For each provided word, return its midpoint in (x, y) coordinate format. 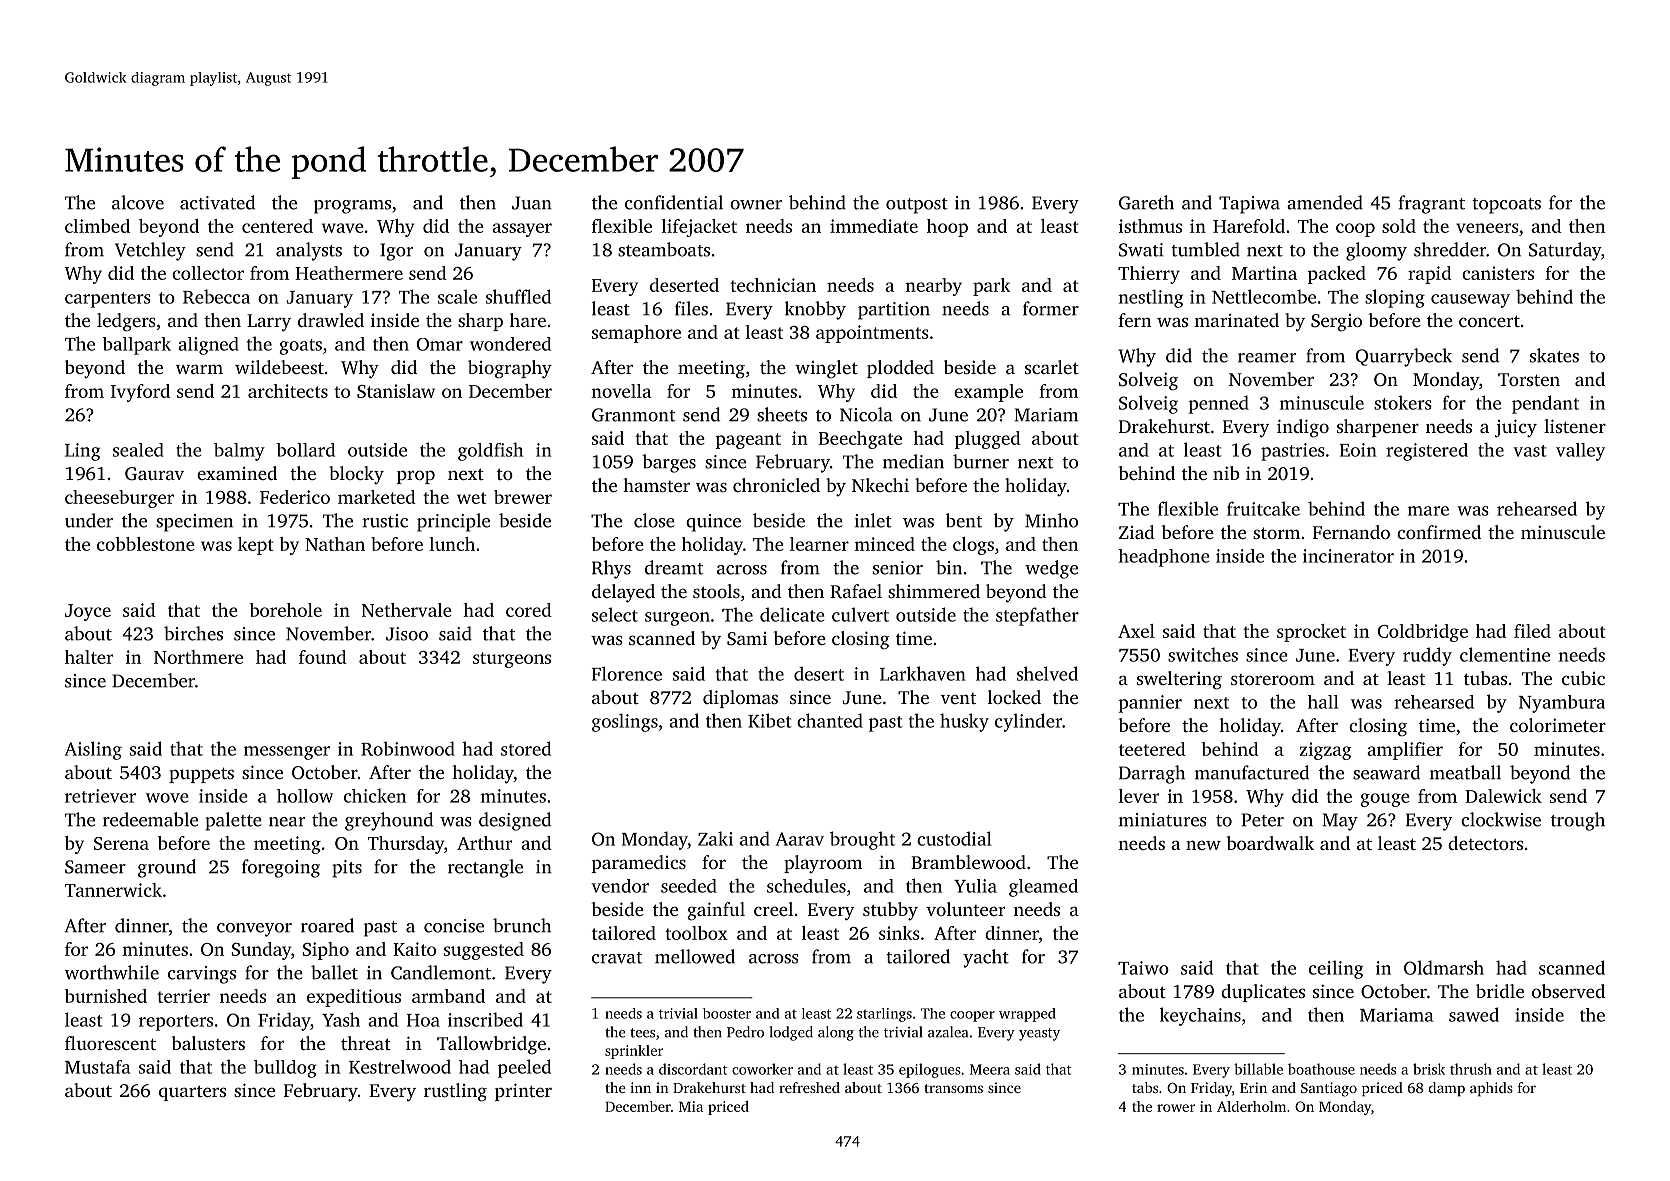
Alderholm (1251, 1106)
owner (756, 205)
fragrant (1432, 204)
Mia (691, 1106)
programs (352, 207)
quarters (192, 1093)
